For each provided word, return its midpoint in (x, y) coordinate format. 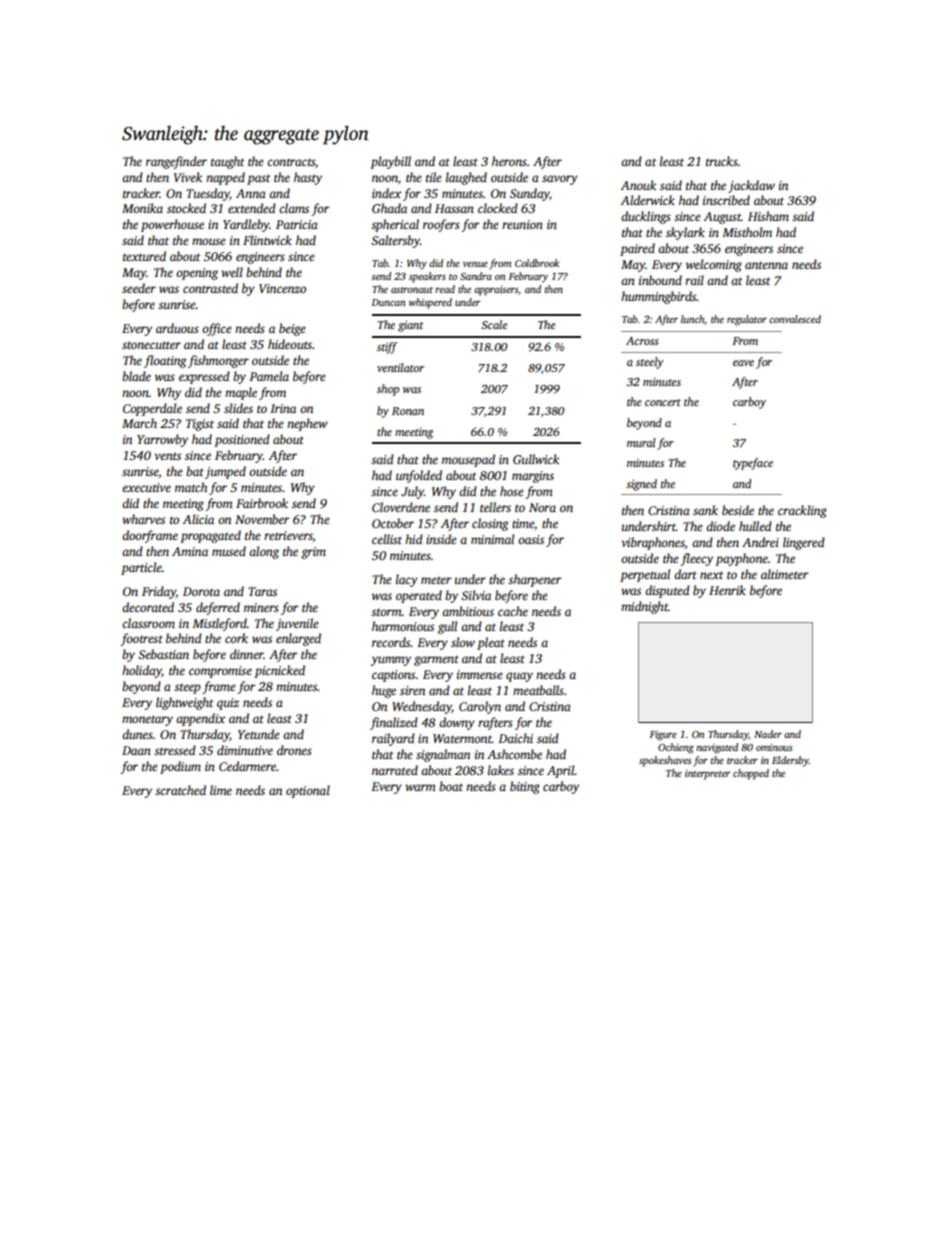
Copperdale (152, 409)
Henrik (727, 590)
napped (225, 178)
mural (641, 442)
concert (663, 402)
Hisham (768, 216)
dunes (137, 734)
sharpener (535, 580)
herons (509, 161)
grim (313, 553)
